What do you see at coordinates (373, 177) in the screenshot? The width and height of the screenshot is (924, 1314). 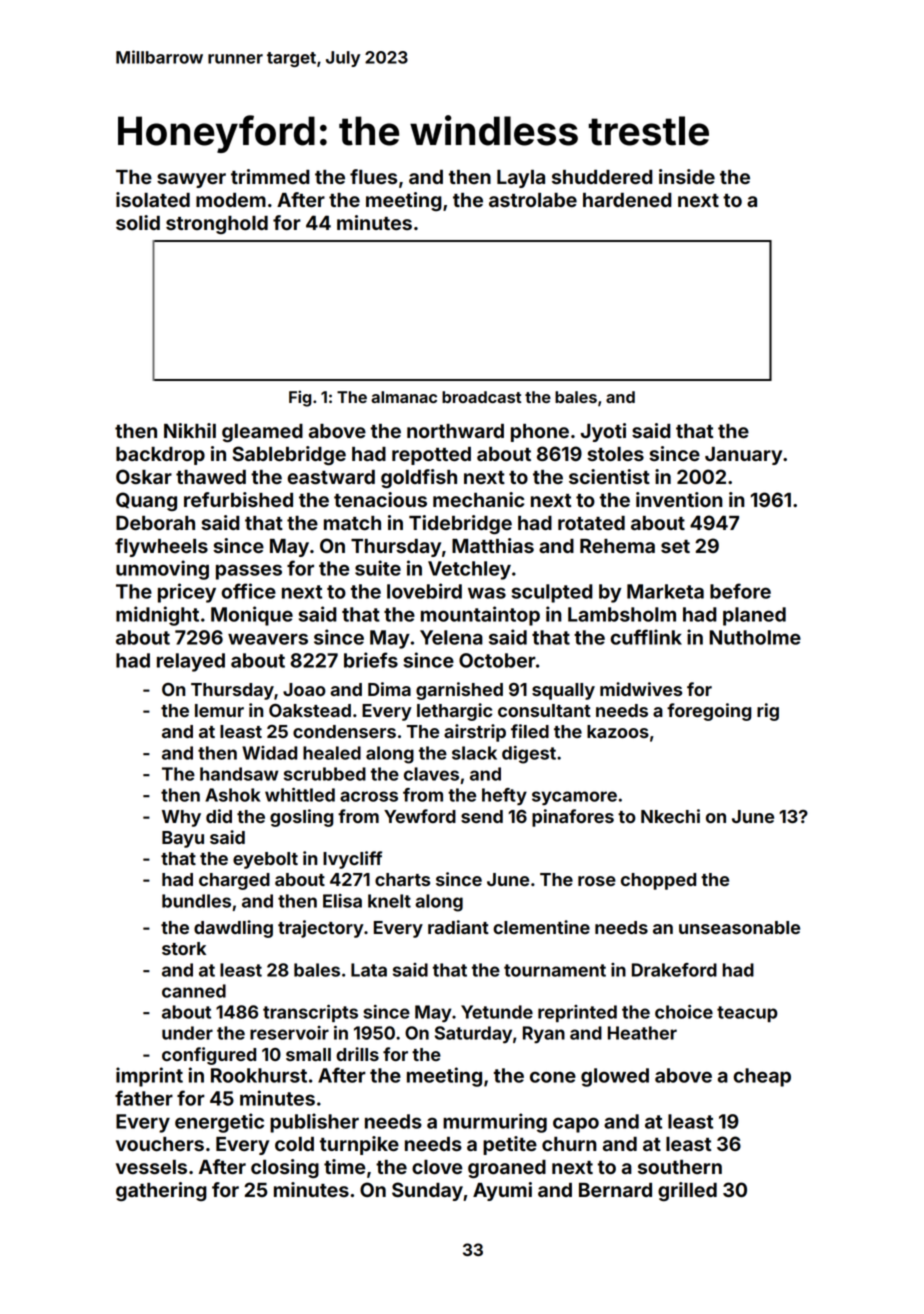 I see `flues` at bounding box center [373, 177].
